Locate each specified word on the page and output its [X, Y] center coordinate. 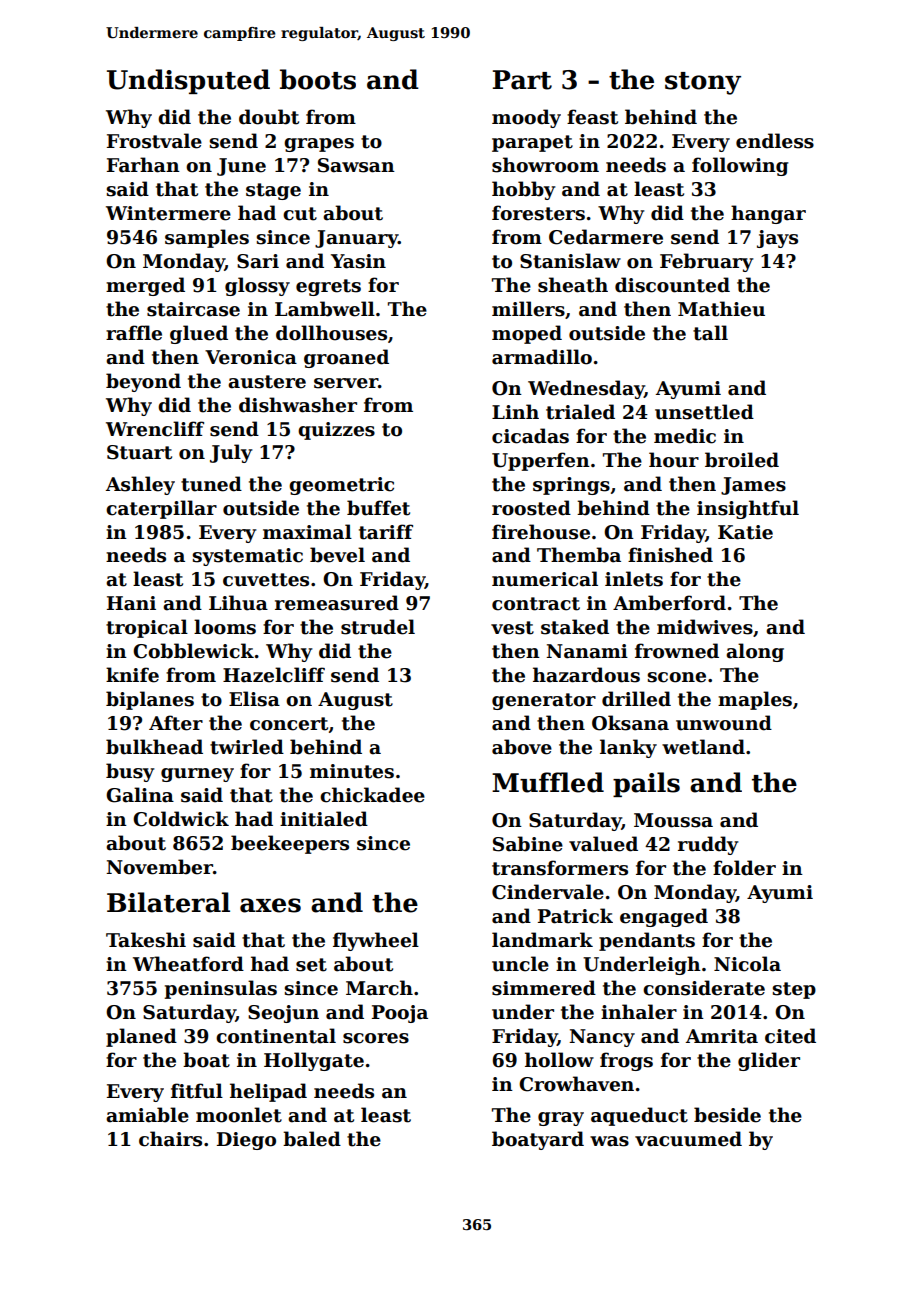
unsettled [704, 412]
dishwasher [298, 405]
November [159, 867]
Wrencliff [155, 429]
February [706, 262]
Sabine [528, 844]
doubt [269, 117]
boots [318, 79]
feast [592, 117]
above [522, 747]
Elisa [254, 699]
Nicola [747, 964]
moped [527, 334]
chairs [170, 1139]
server [346, 383]
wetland [703, 747]
